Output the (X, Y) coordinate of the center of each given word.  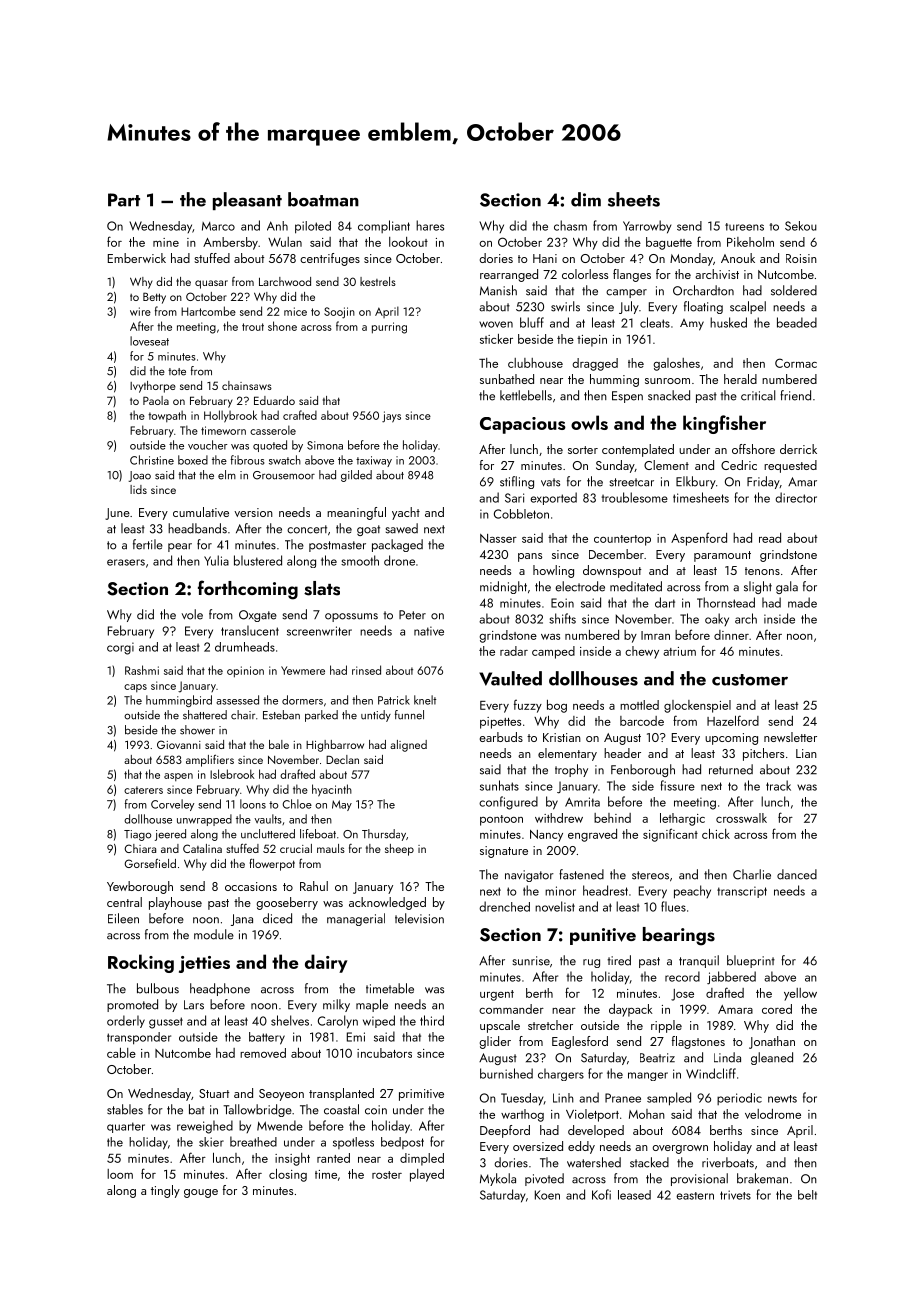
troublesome (635, 497)
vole (192, 614)
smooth (360, 560)
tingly (165, 1191)
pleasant (247, 201)
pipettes (500, 723)
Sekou (801, 226)
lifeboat (318, 834)
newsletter (790, 737)
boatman (323, 199)
